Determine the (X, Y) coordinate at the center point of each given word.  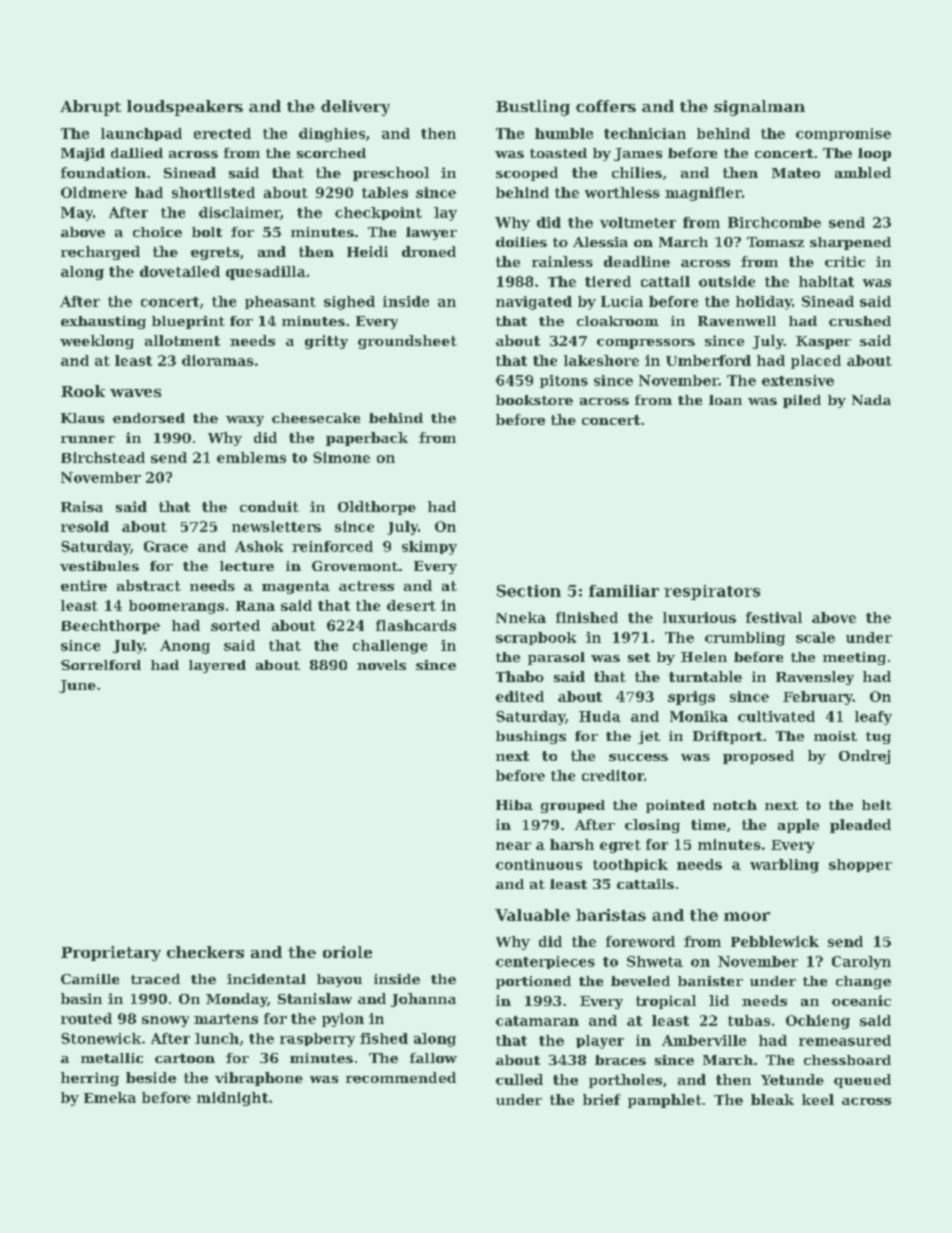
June (77, 686)
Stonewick (101, 1038)
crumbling (745, 639)
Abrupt (90, 108)
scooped (527, 174)
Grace (166, 546)
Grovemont (355, 566)
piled (802, 401)
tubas (749, 1020)
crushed (860, 321)
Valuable (532, 915)
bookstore (534, 400)
